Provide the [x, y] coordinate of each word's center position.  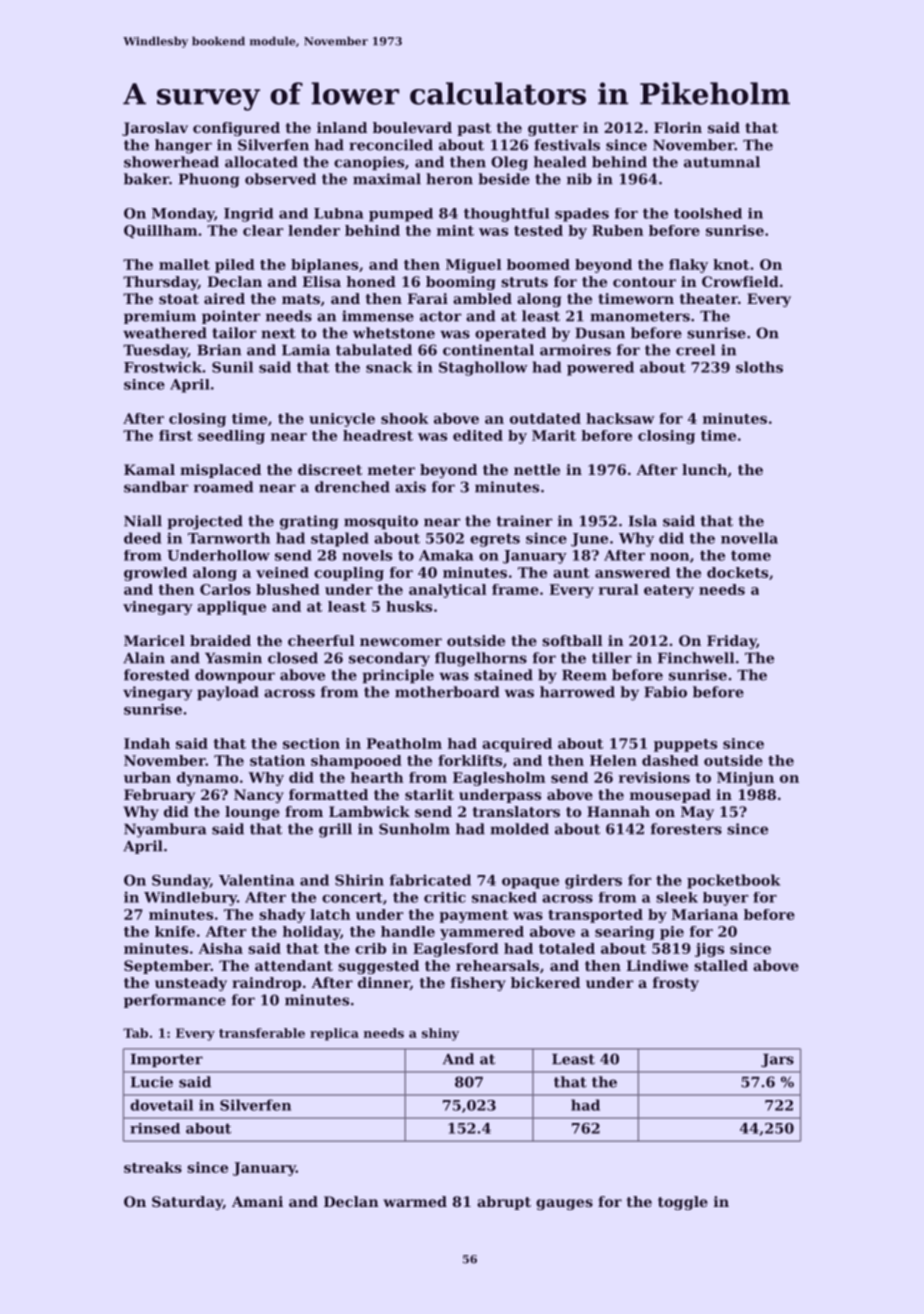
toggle [683, 1203]
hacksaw [620, 418]
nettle [537, 469]
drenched [352, 487]
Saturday [187, 1203]
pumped [401, 215]
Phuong [209, 180]
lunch [704, 469]
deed [142, 538]
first [176, 435]
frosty [676, 984]
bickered [545, 982]
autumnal [722, 162]
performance [175, 1001]
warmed [415, 1201]
